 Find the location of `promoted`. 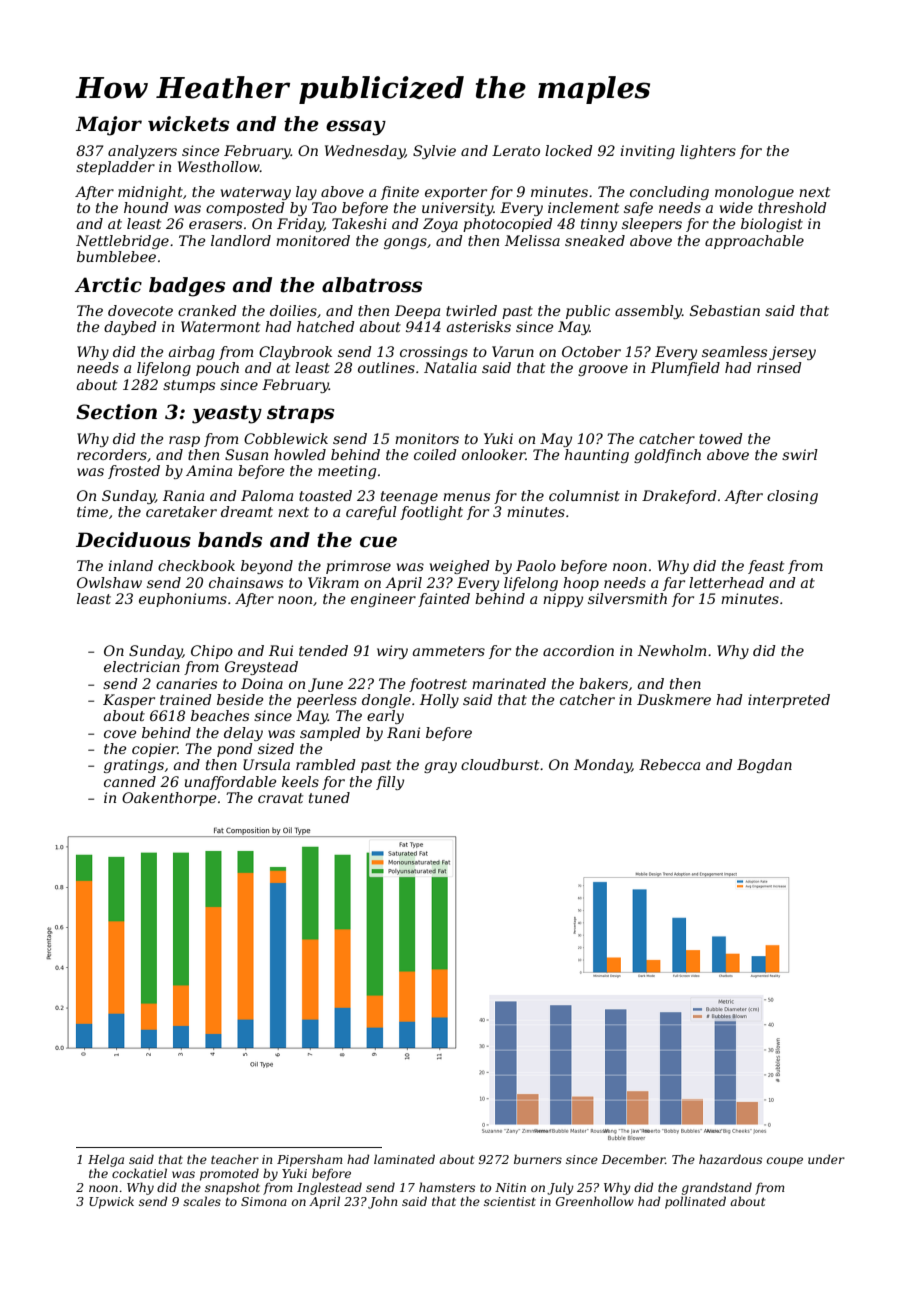

promoted is located at coordinates (229, 1174).
